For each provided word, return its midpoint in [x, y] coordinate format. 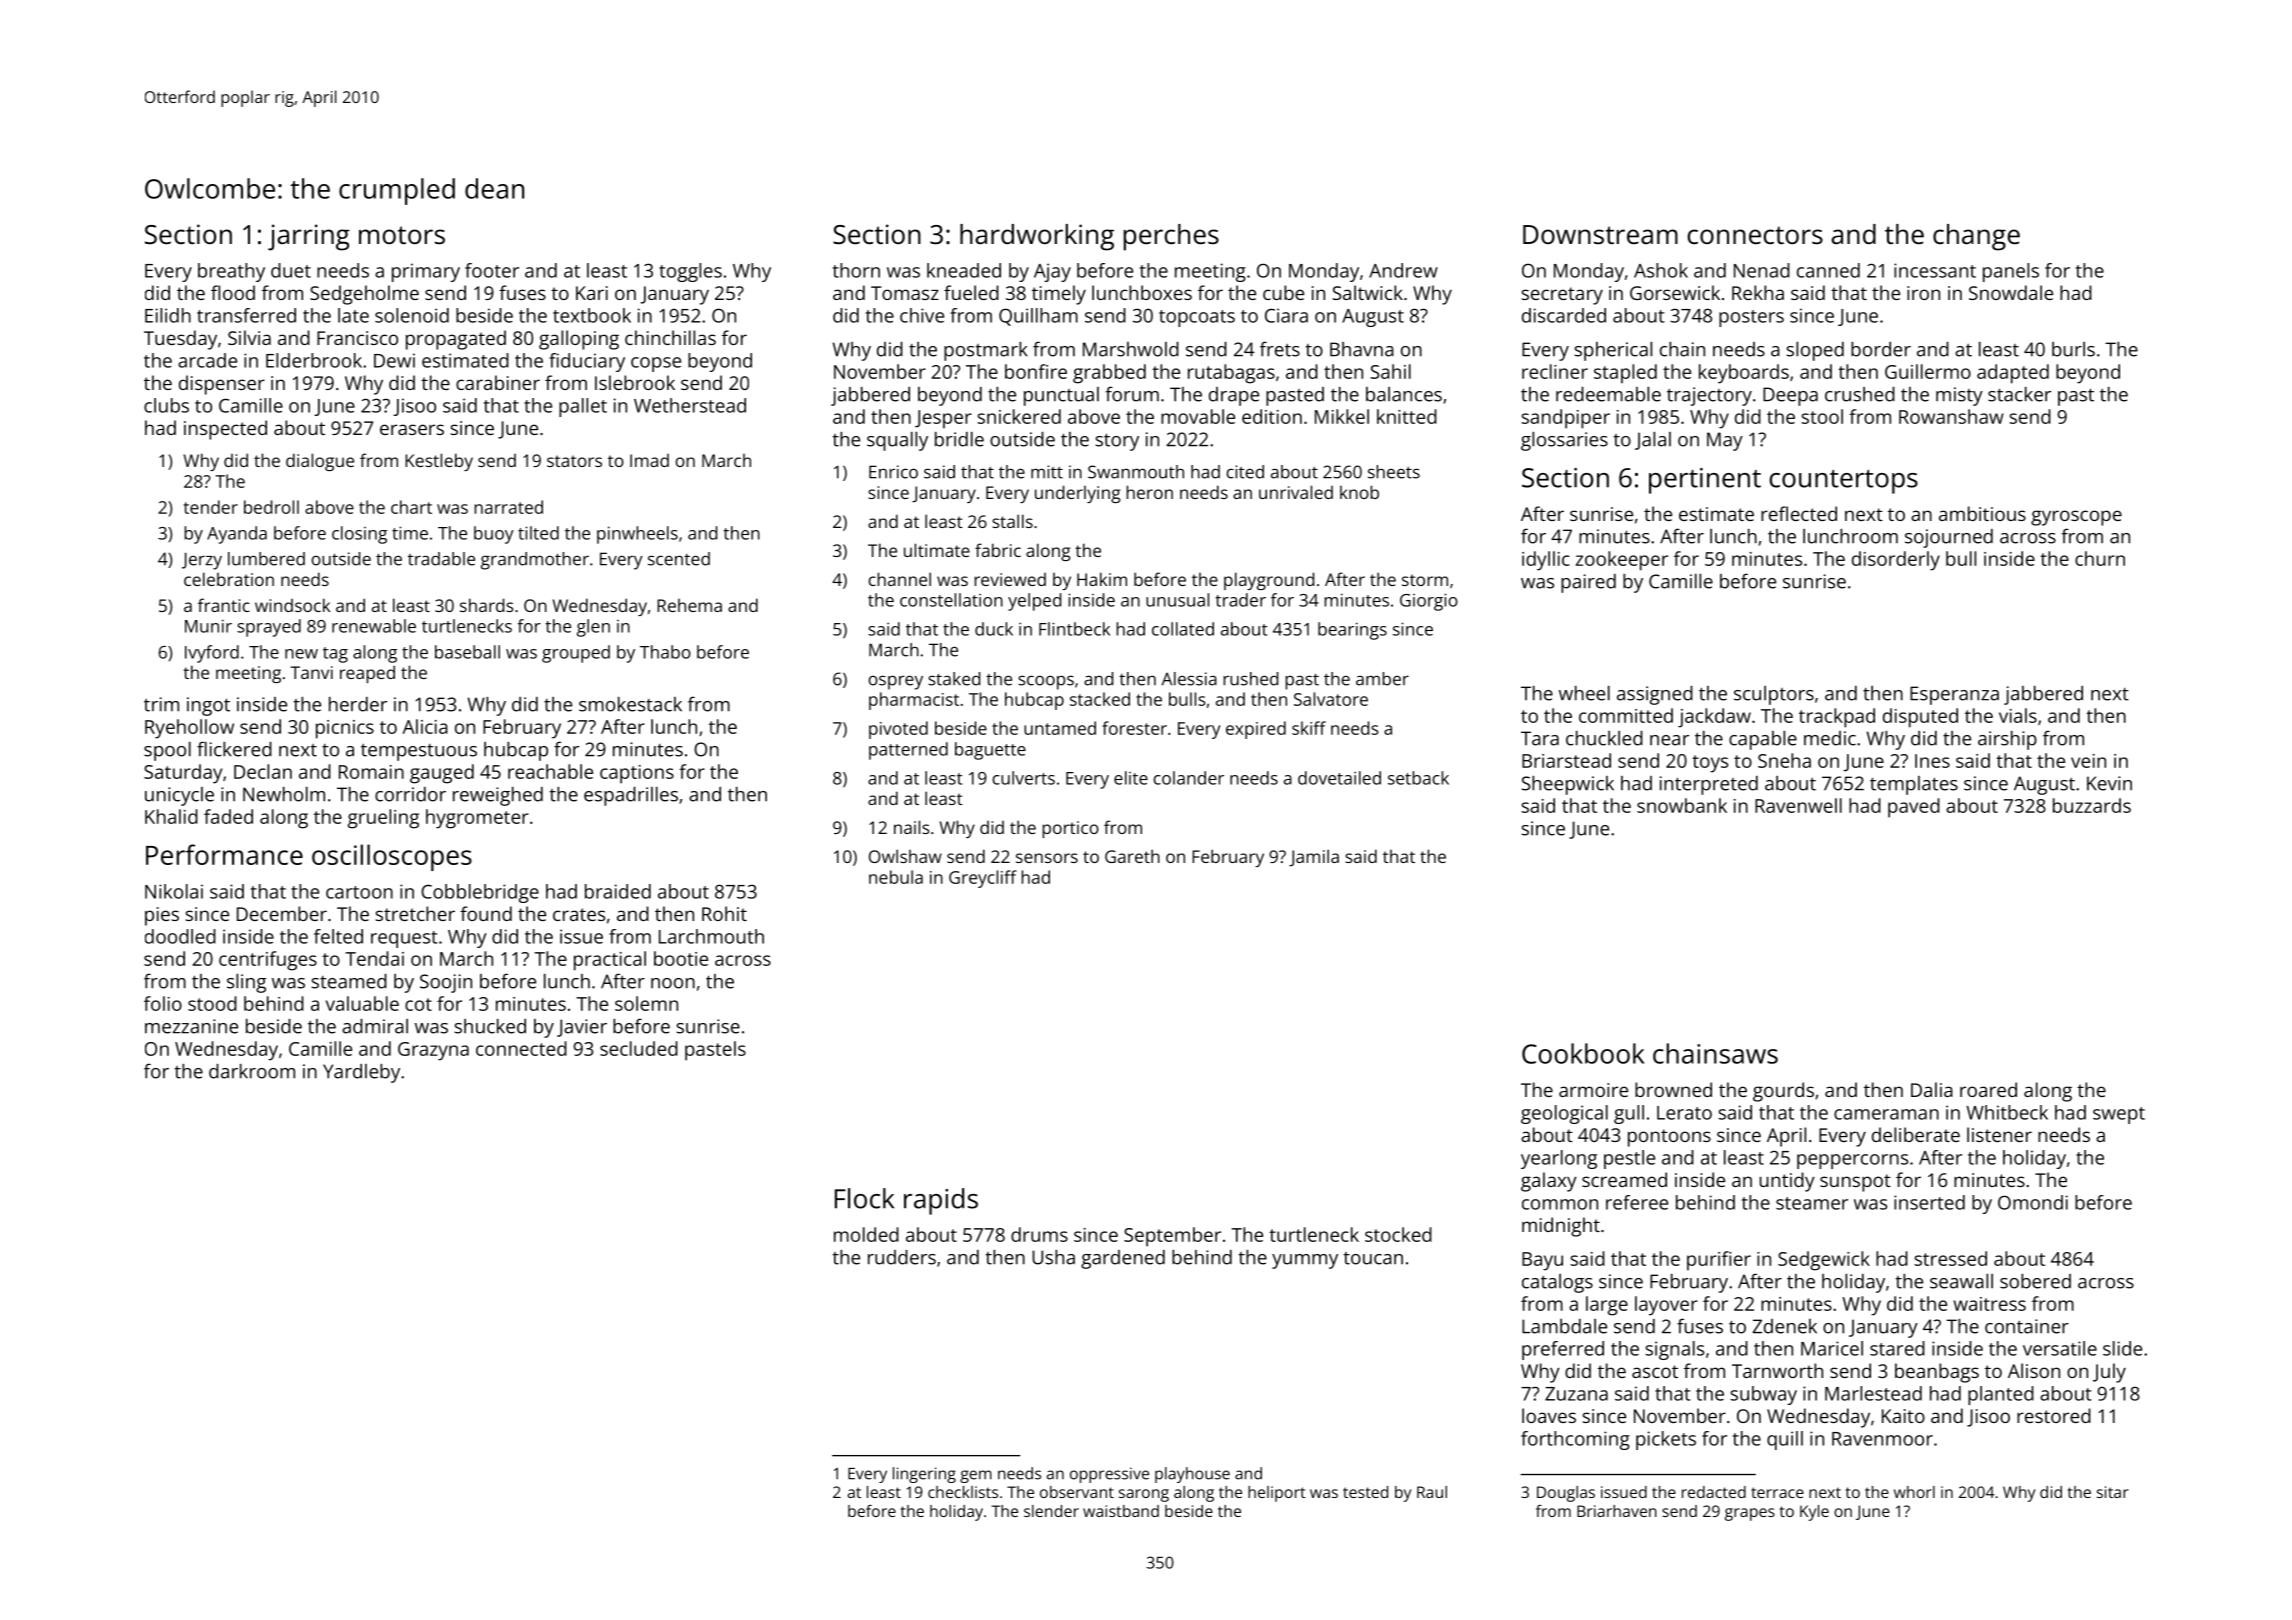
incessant [1935, 270]
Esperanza [1954, 695]
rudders [902, 1257]
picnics [345, 729]
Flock [864, 1198]
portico [1070, 829]
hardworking [1037, 237]
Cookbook [1583, 1053]
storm [1425, 580]
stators [574, 461]
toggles [690, 272]
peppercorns [1852, 1161]
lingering [924, 1475]
